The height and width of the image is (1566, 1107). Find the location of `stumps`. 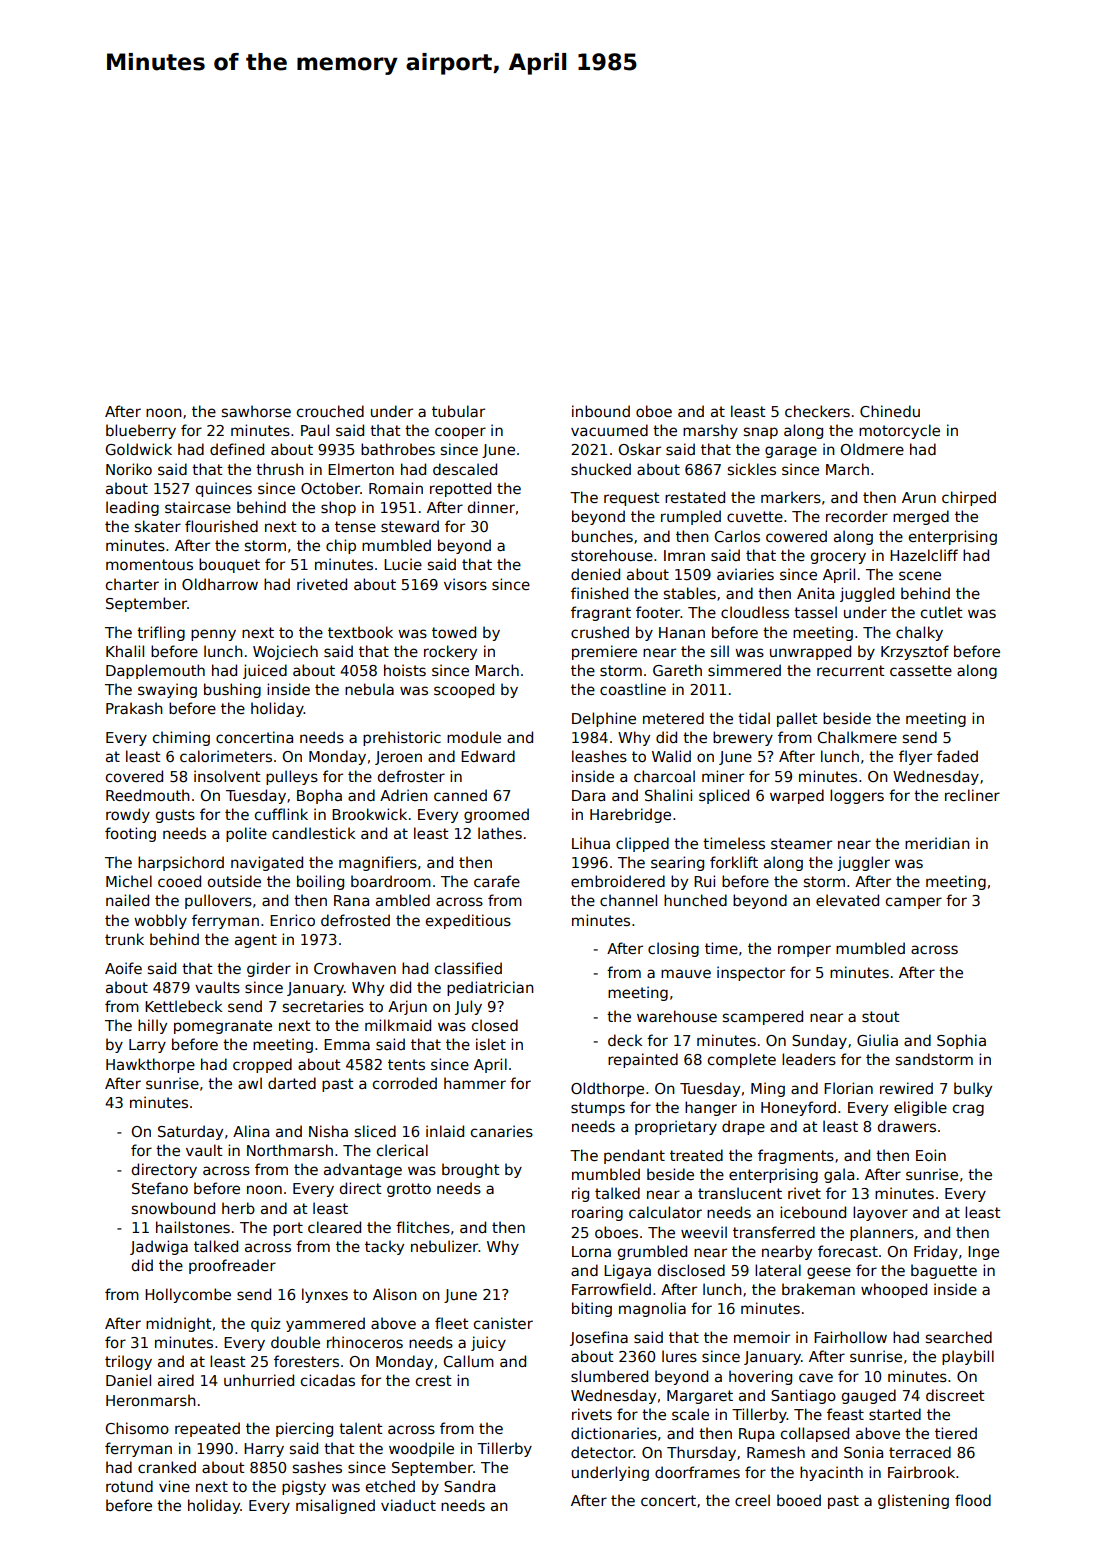

stumps is located at coordinates (598, 1109).
